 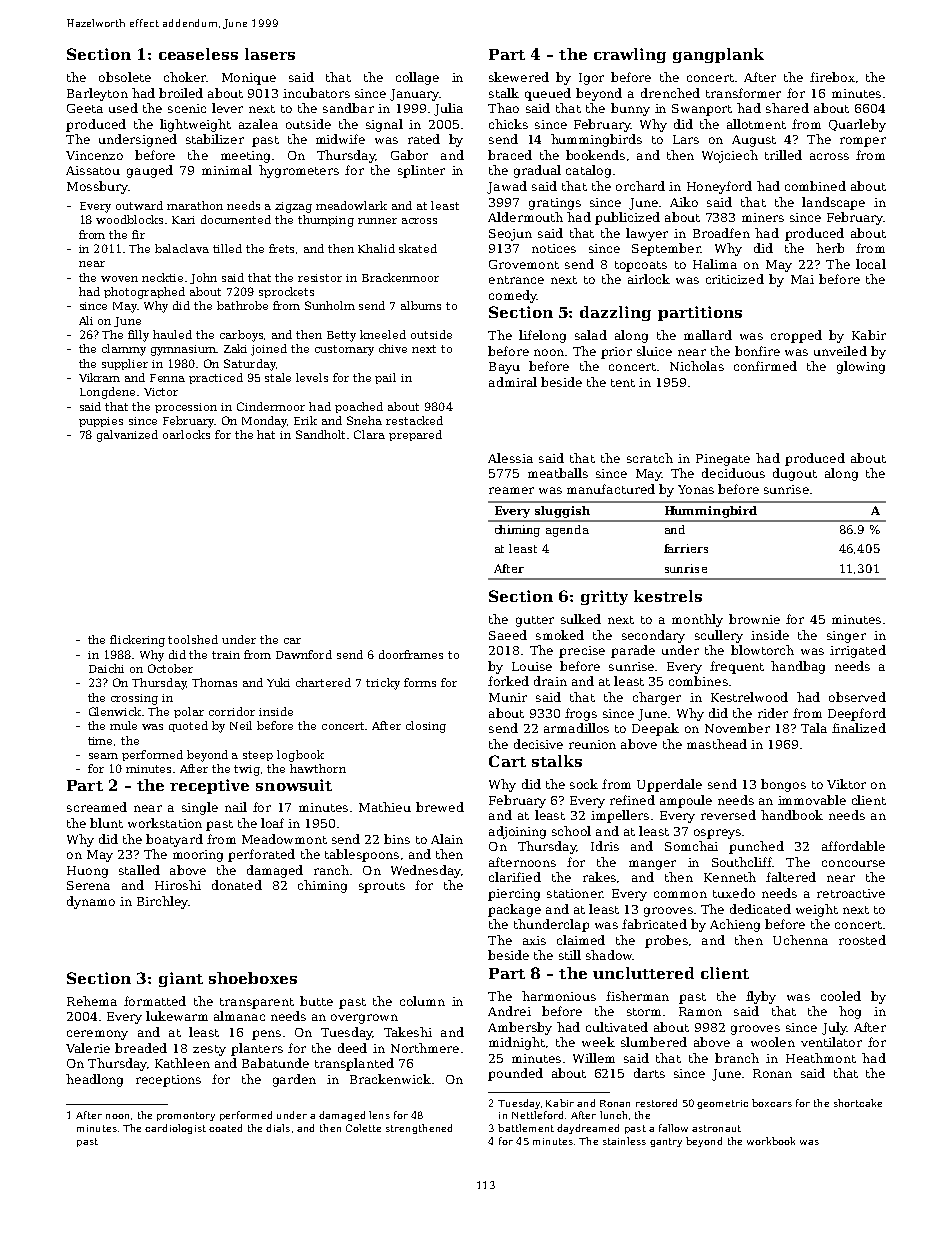 What do you see at coordinates (417, 78) in the document?
I see `collage` at bounding box center [417, 78].
